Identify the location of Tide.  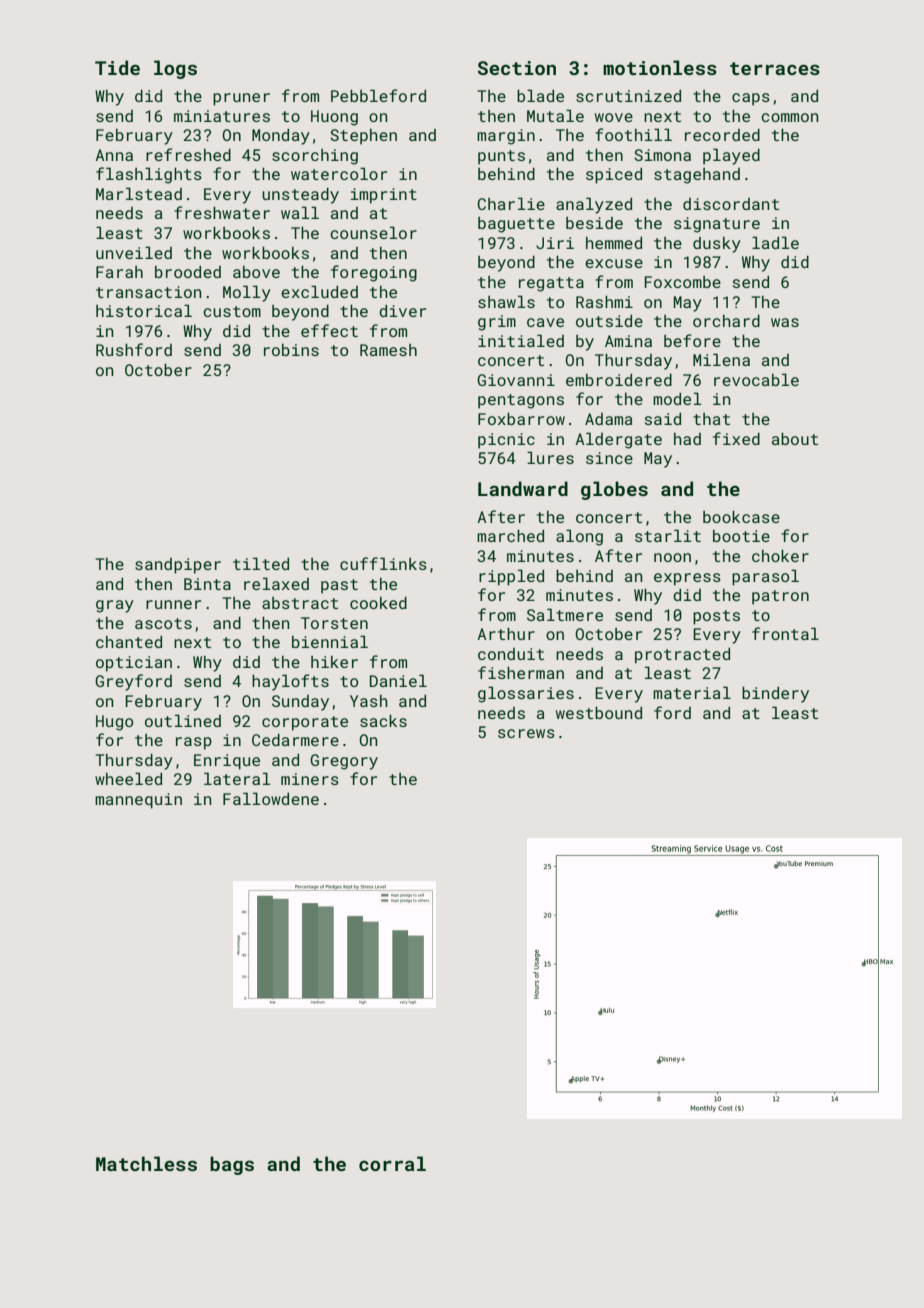
(117, 67).
